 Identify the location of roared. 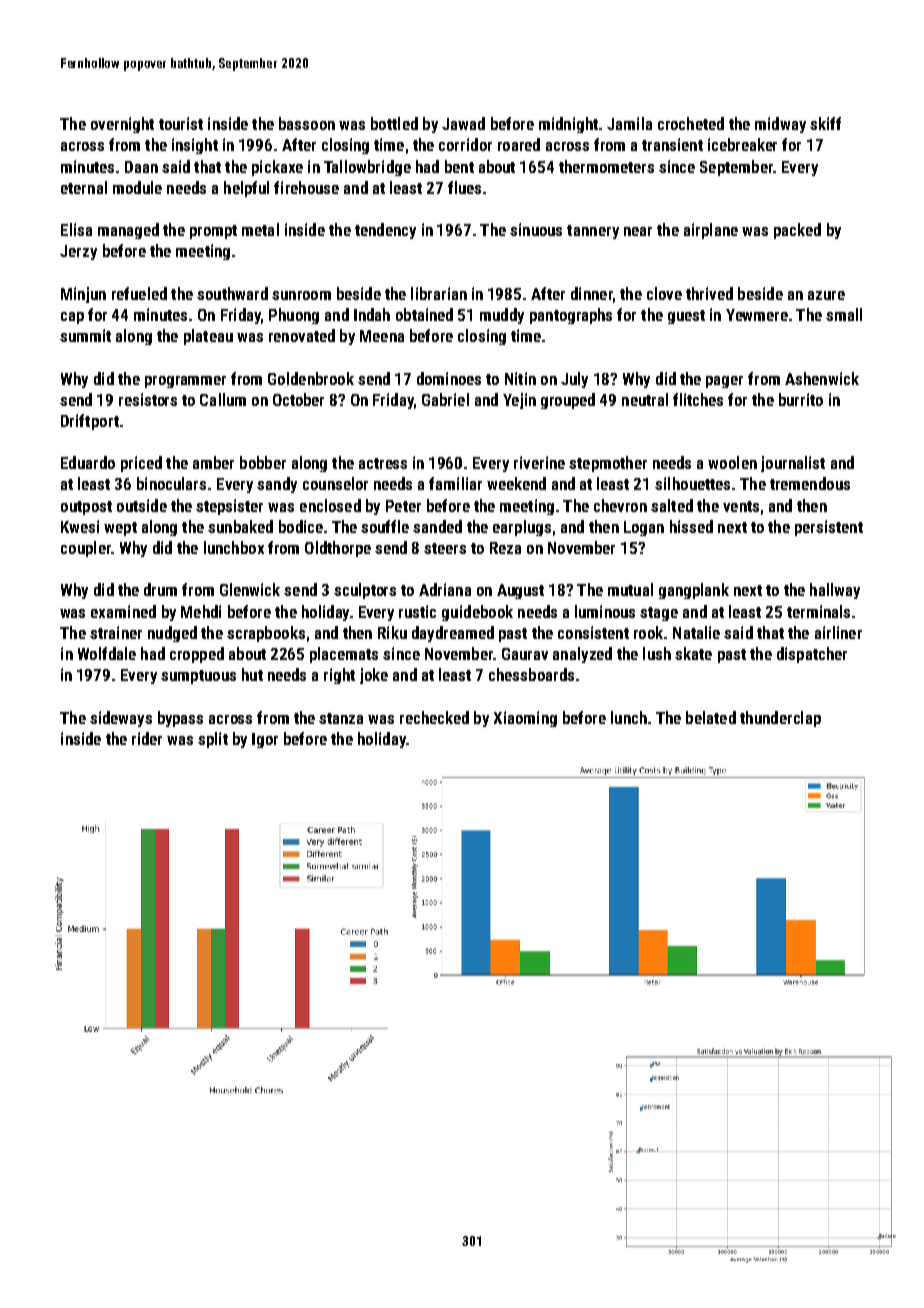
(519, 144).
